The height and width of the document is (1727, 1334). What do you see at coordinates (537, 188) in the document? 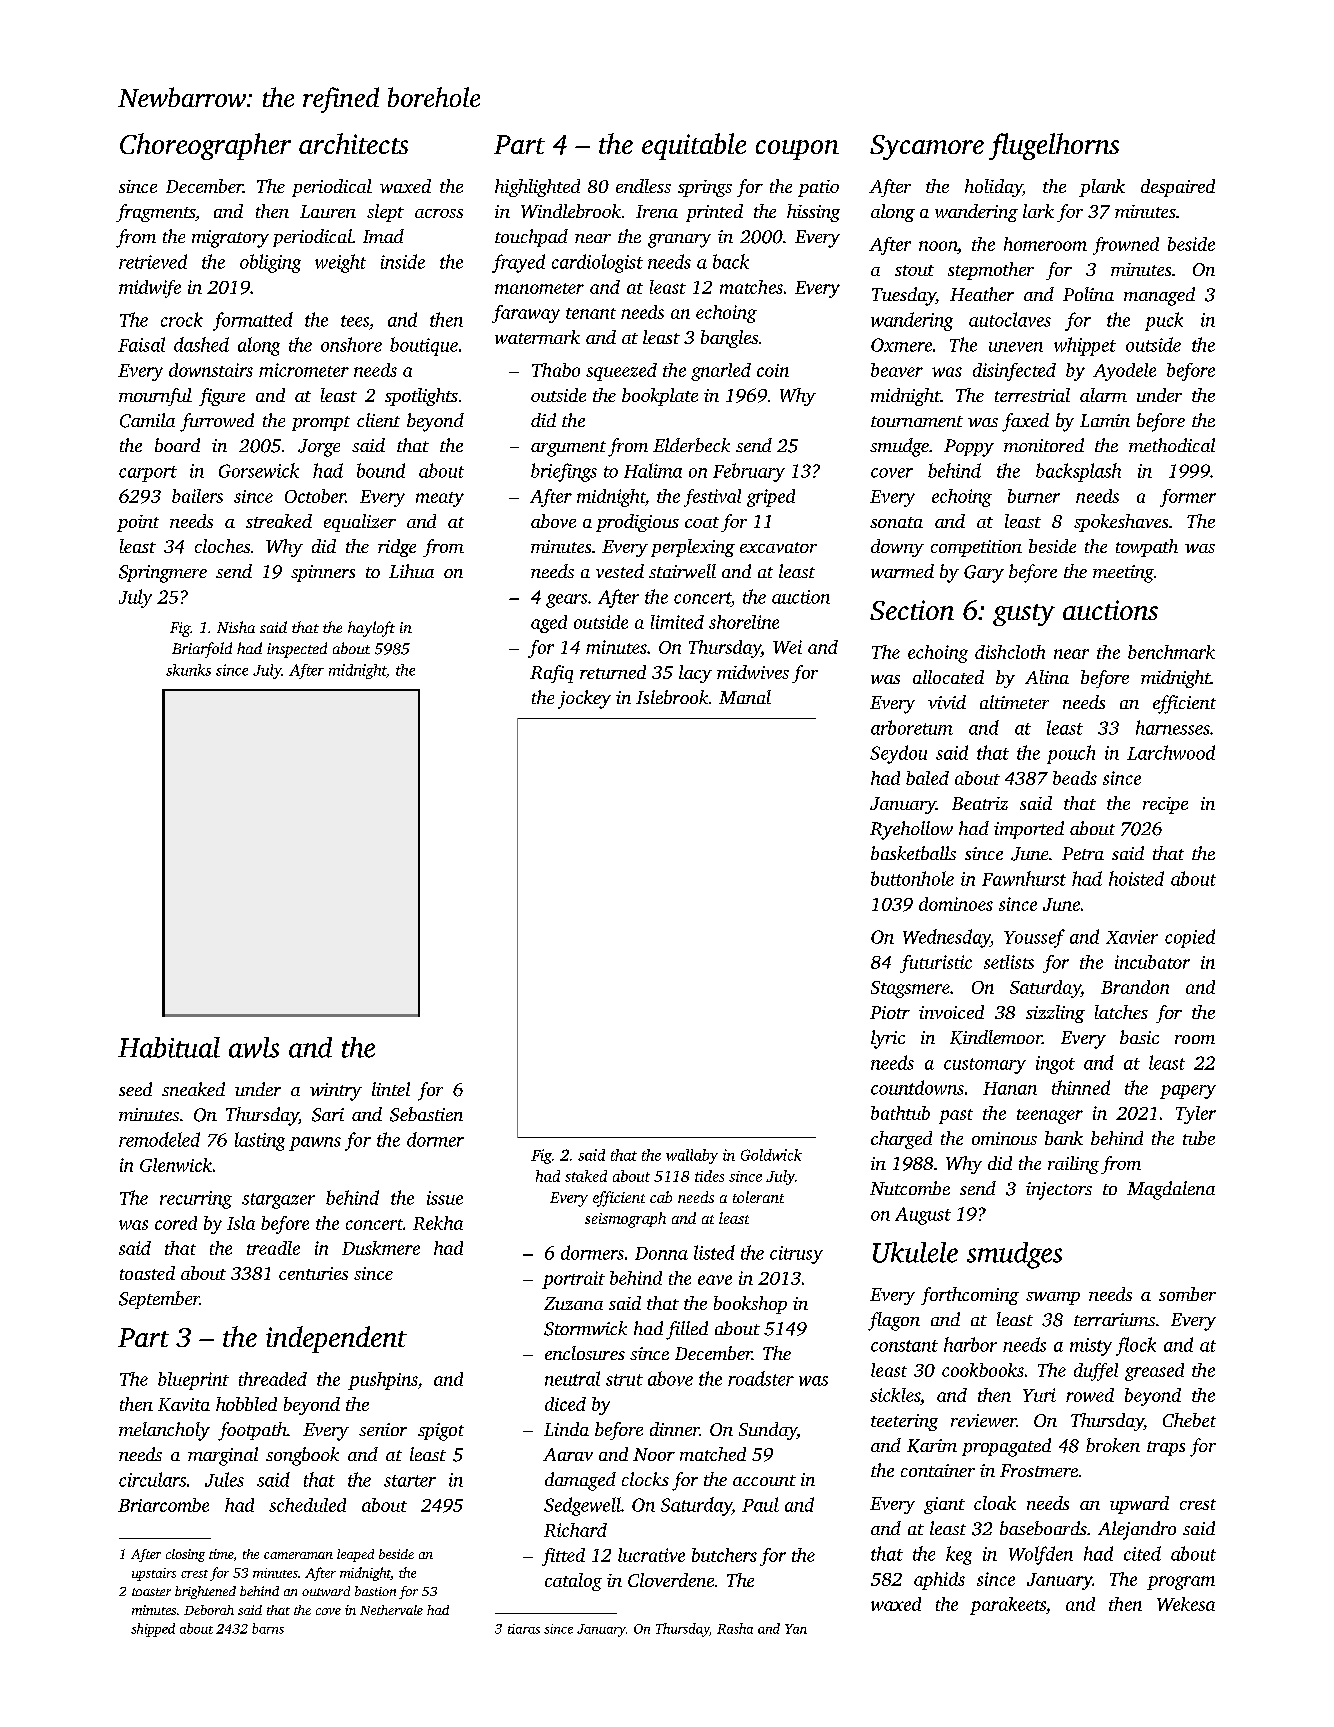
I see `highlighted` at bounding box center [537, 188].
